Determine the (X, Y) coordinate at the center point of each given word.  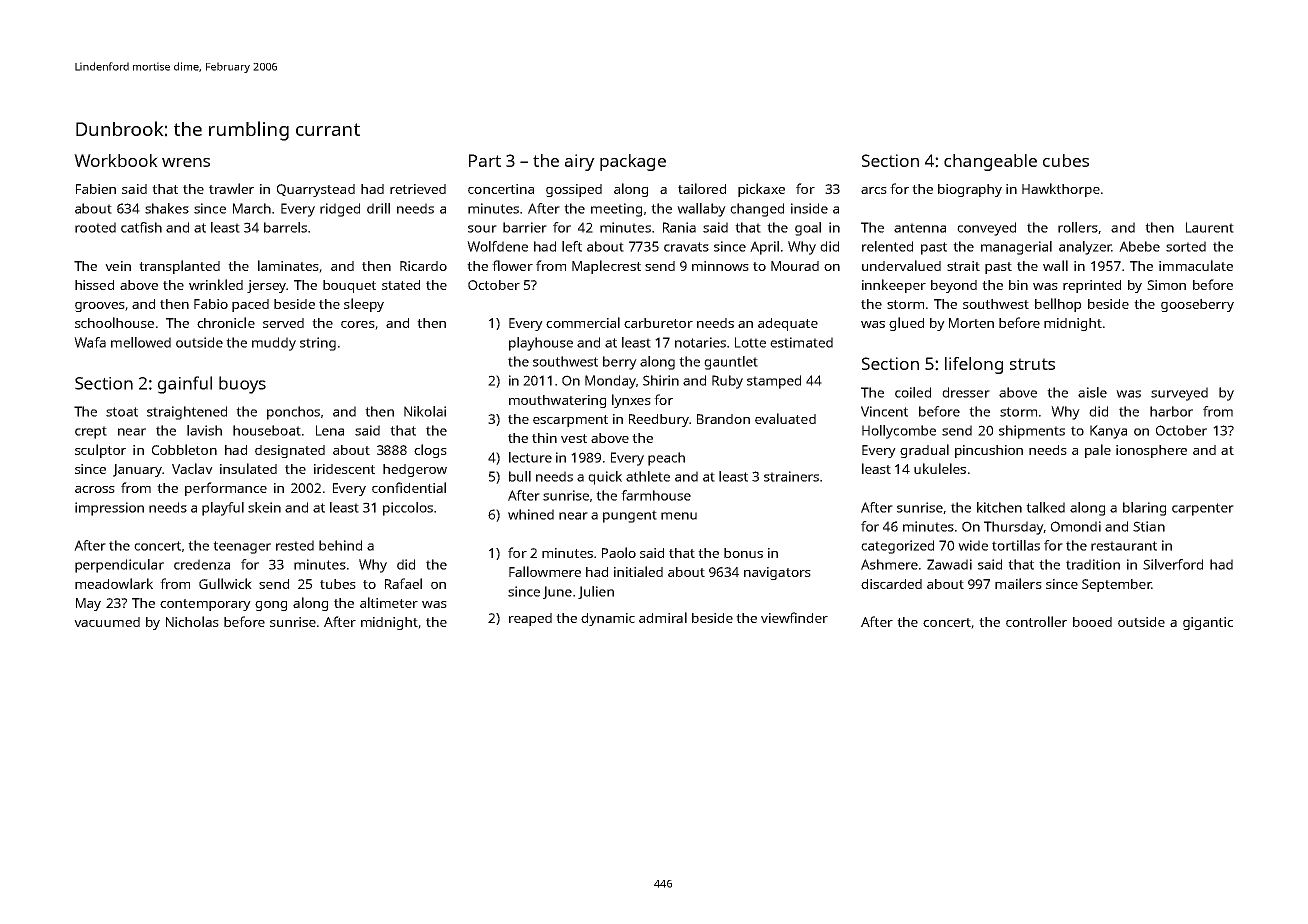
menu (679, 516)
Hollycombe (899, 432)
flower (512, 265)
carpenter (1203, 509)
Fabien (96, 189)
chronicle (226, 322)
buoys (242, 385)
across (95, 489)
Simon (1166, 285)
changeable (990, 162)
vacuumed (107, 622)
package (633, 162)
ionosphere (1151, 451)
